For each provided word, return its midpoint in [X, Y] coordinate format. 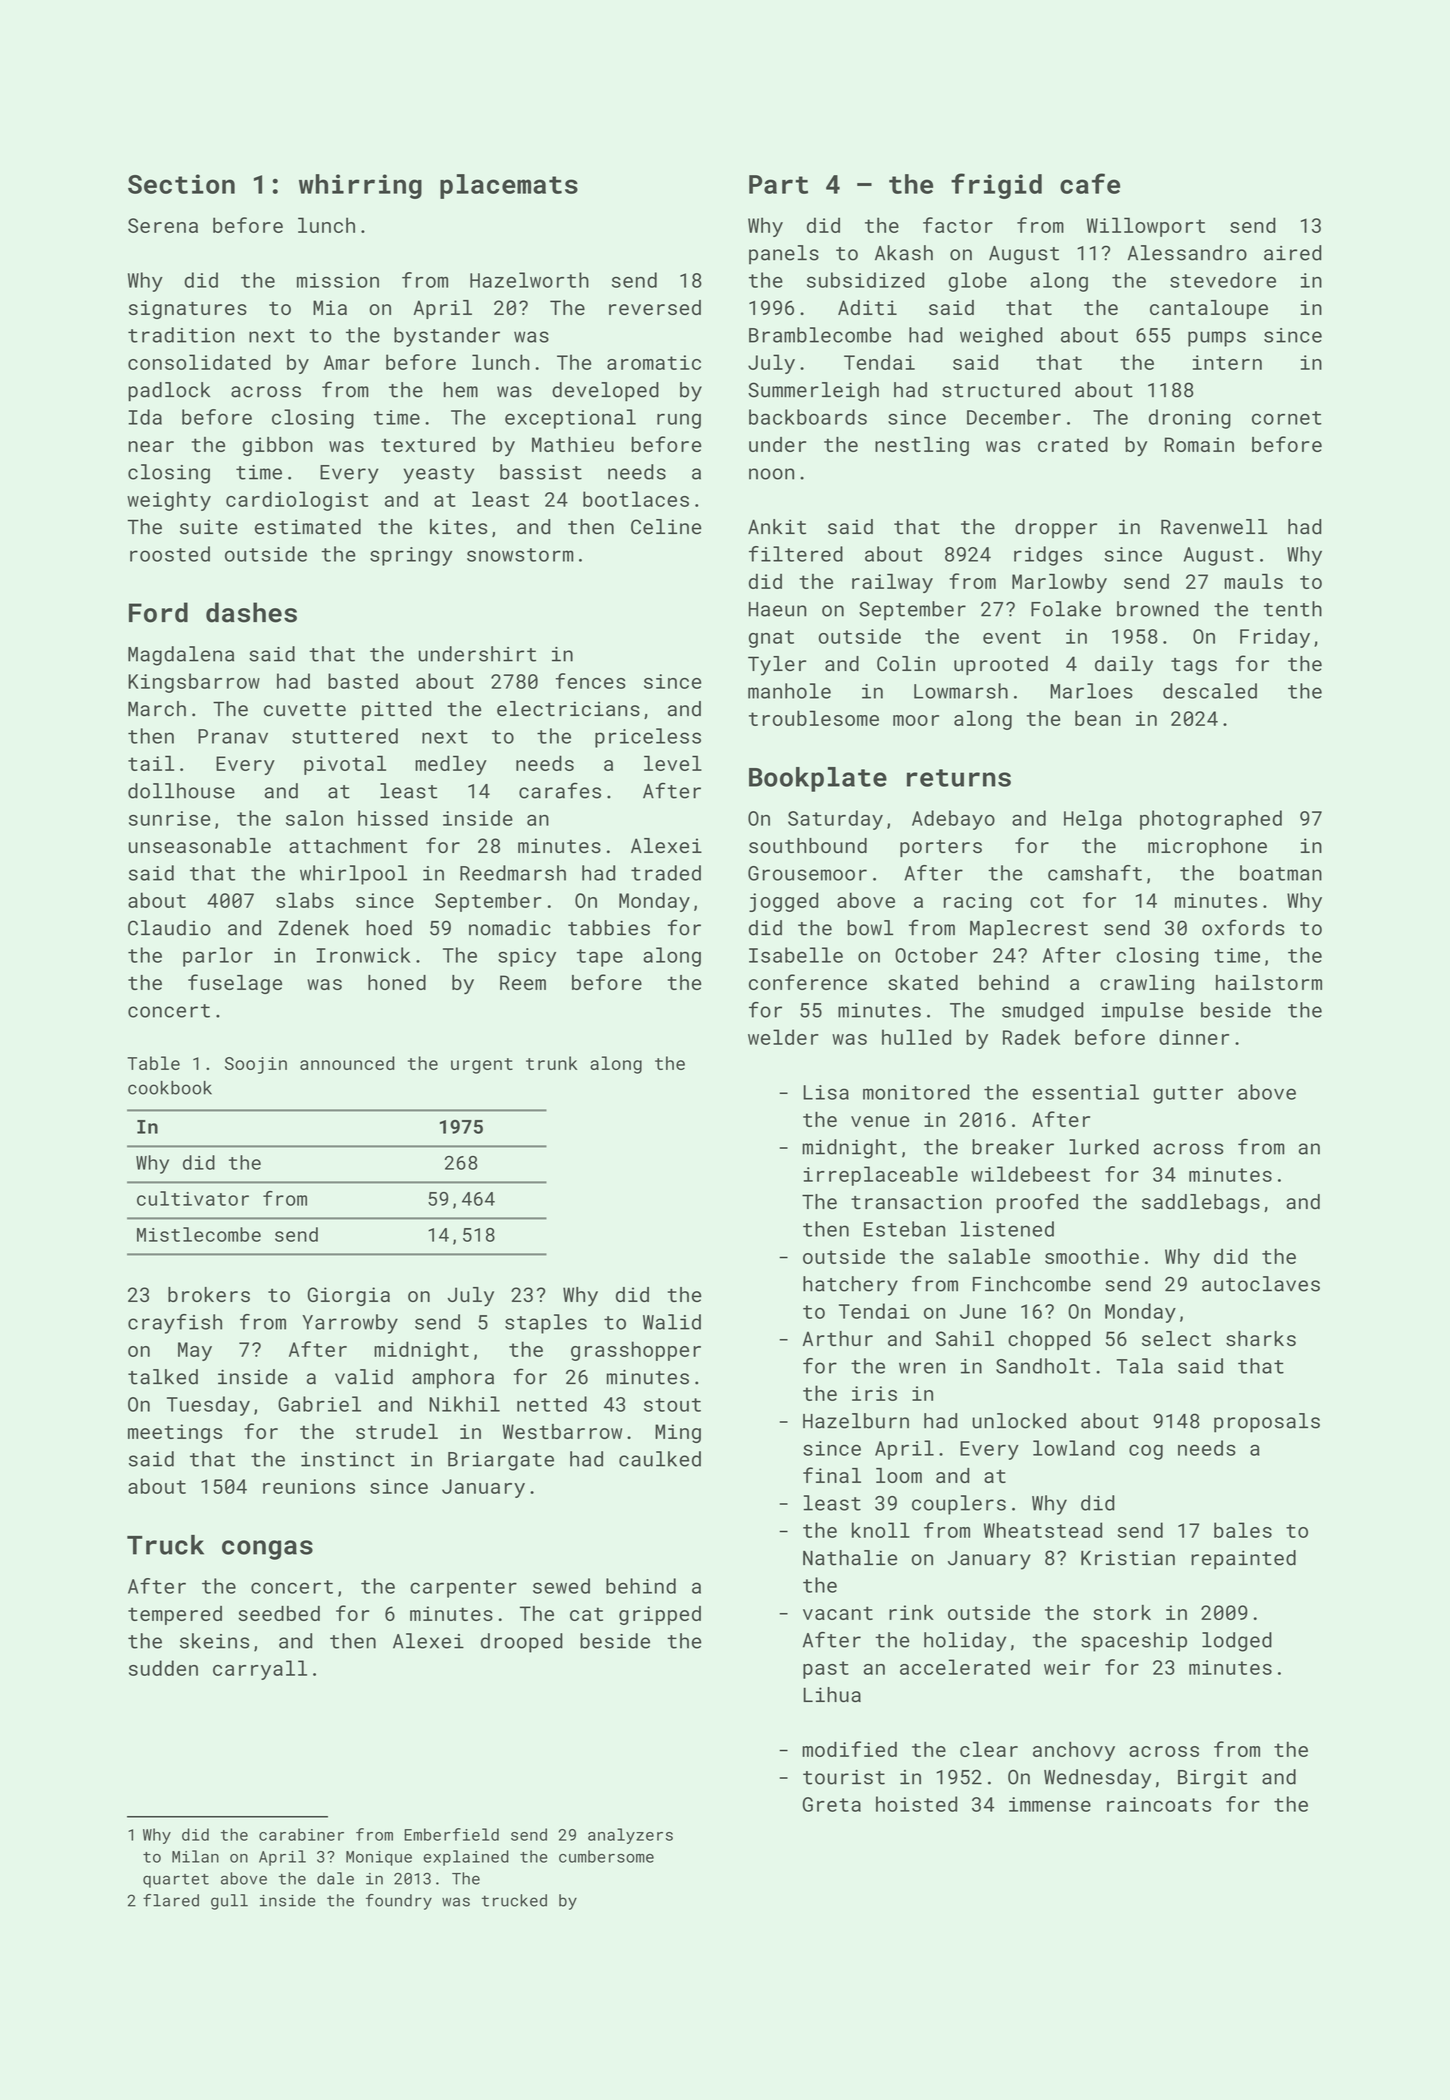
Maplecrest [1029, 930]
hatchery [850, 1286]
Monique [379, 1858]
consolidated [199, 362]
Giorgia [349, 1296]
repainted [1243, 1559]
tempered [175, 1615]
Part [778, 184]
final [832, 1475]
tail [151, 763]
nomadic [510, 928]
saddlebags [1201, 1204]
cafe [1090, 183]
